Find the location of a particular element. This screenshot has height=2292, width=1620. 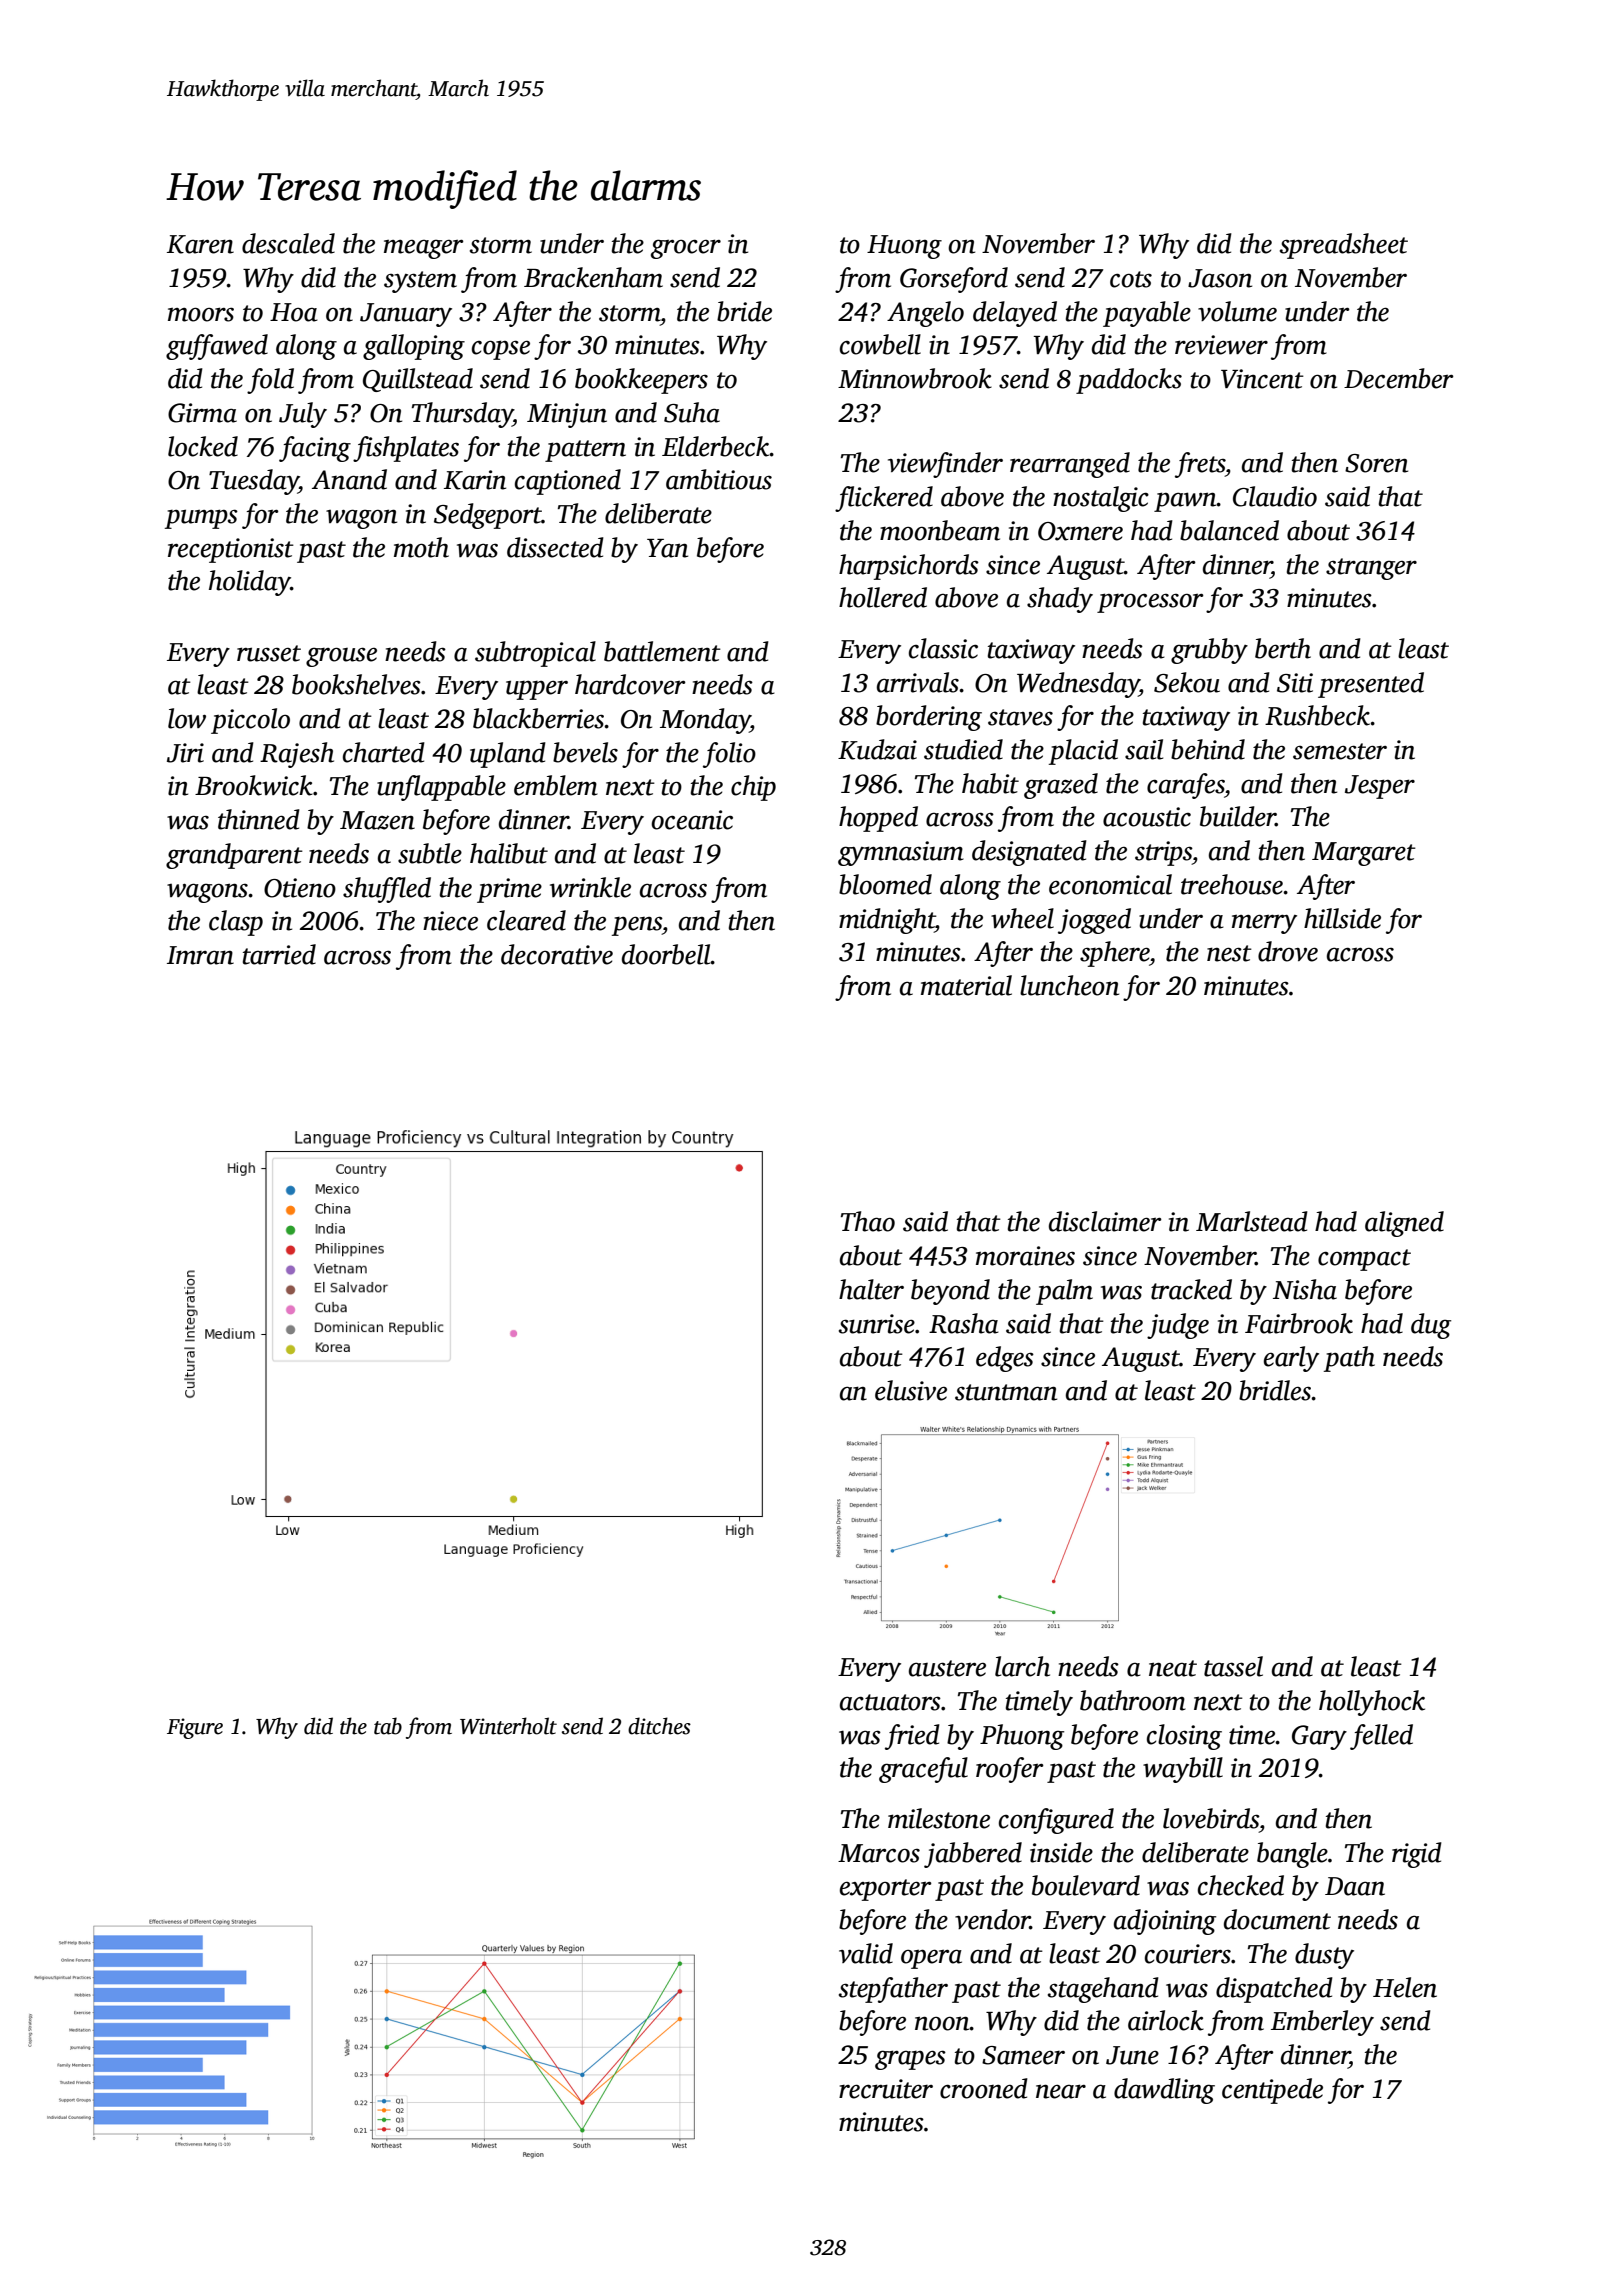

stranger is located at coordinates (1371, 569).
